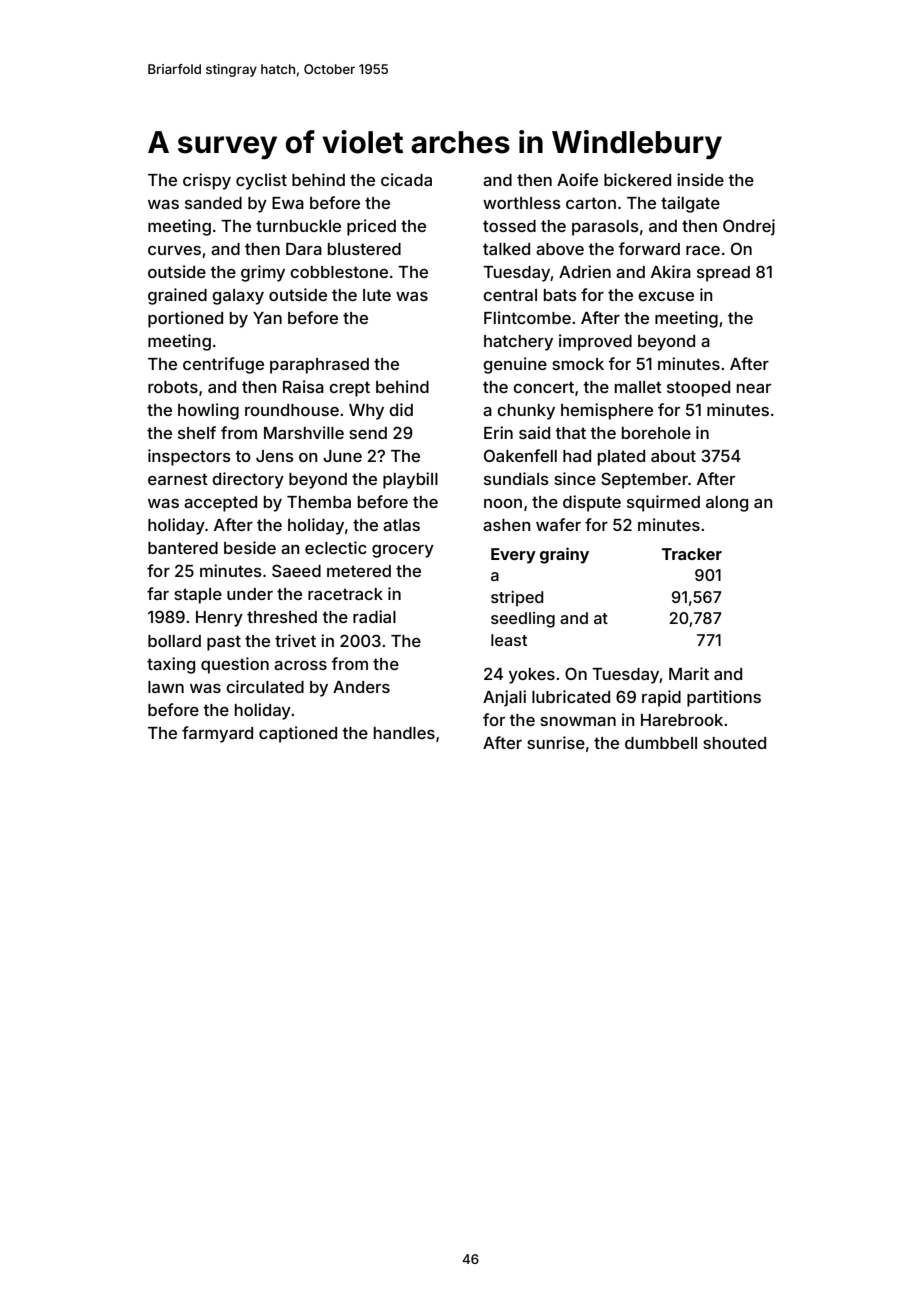  What do you see at coordinates (406, 179) in the screenshot?
I see `cicada` at bounding box center [406, 179].
